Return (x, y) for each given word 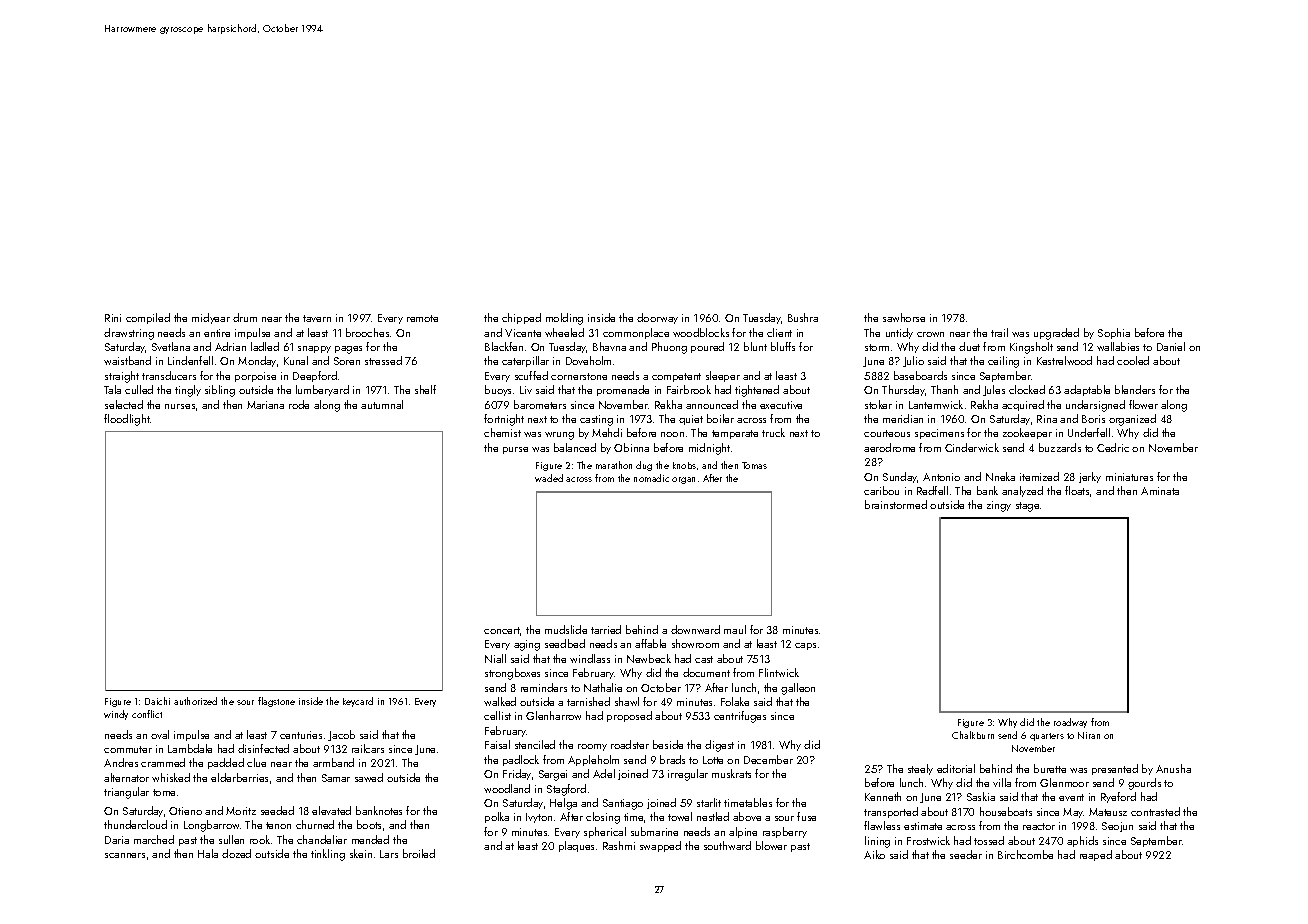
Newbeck (649, 658)
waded (549, 478)
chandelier (322, 839)
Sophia (1114, 333)
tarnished (588, 701)
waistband (127, 360)
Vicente (523, 333)
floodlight (127, 420)
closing (603, 818)
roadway (1070, 723)
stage (1027, 507)
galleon (798, 689)
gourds (1144, 784)
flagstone (276, 702)
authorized (195, 701)
